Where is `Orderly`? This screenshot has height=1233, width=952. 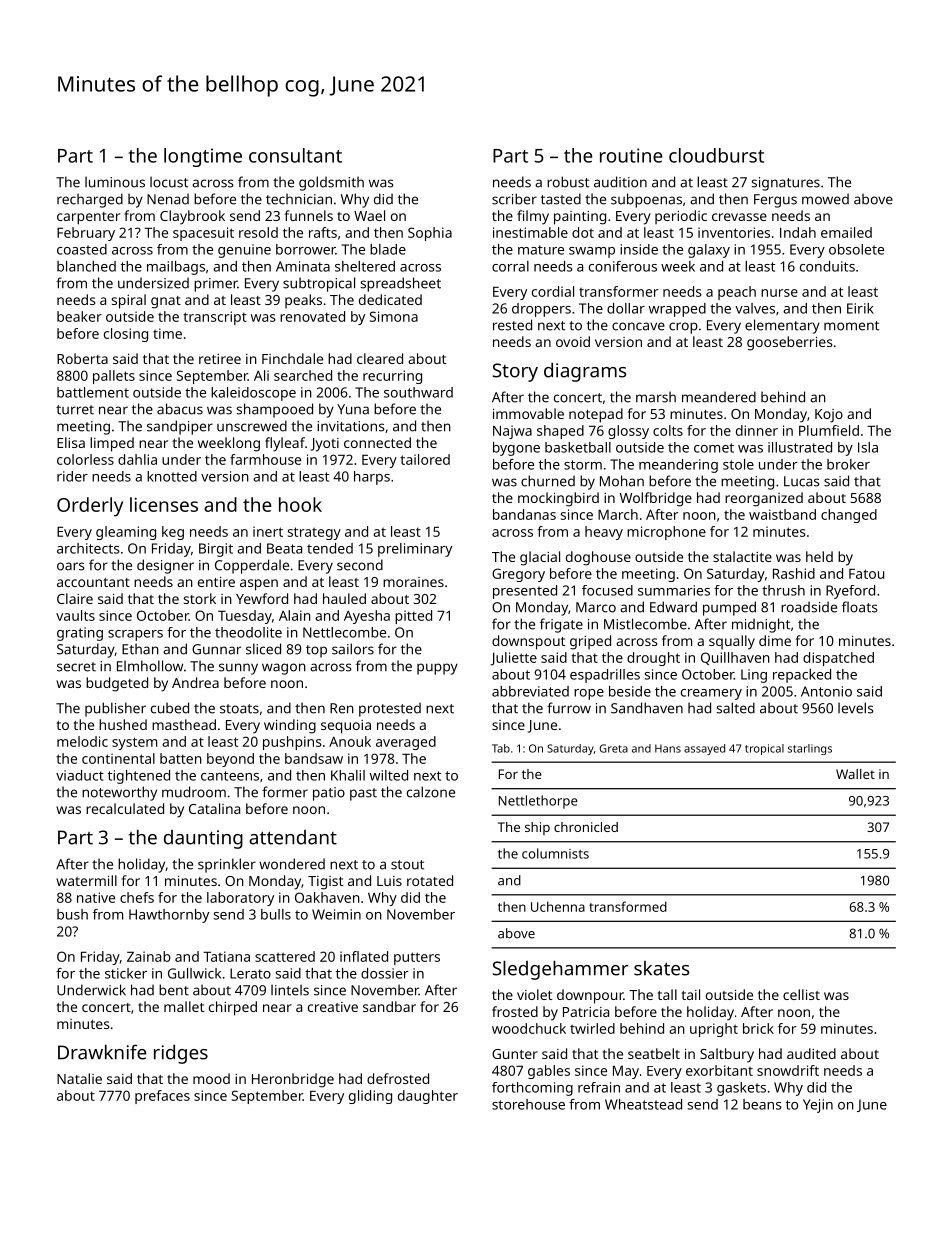
Orderly is located at coordinates (90, 507).
